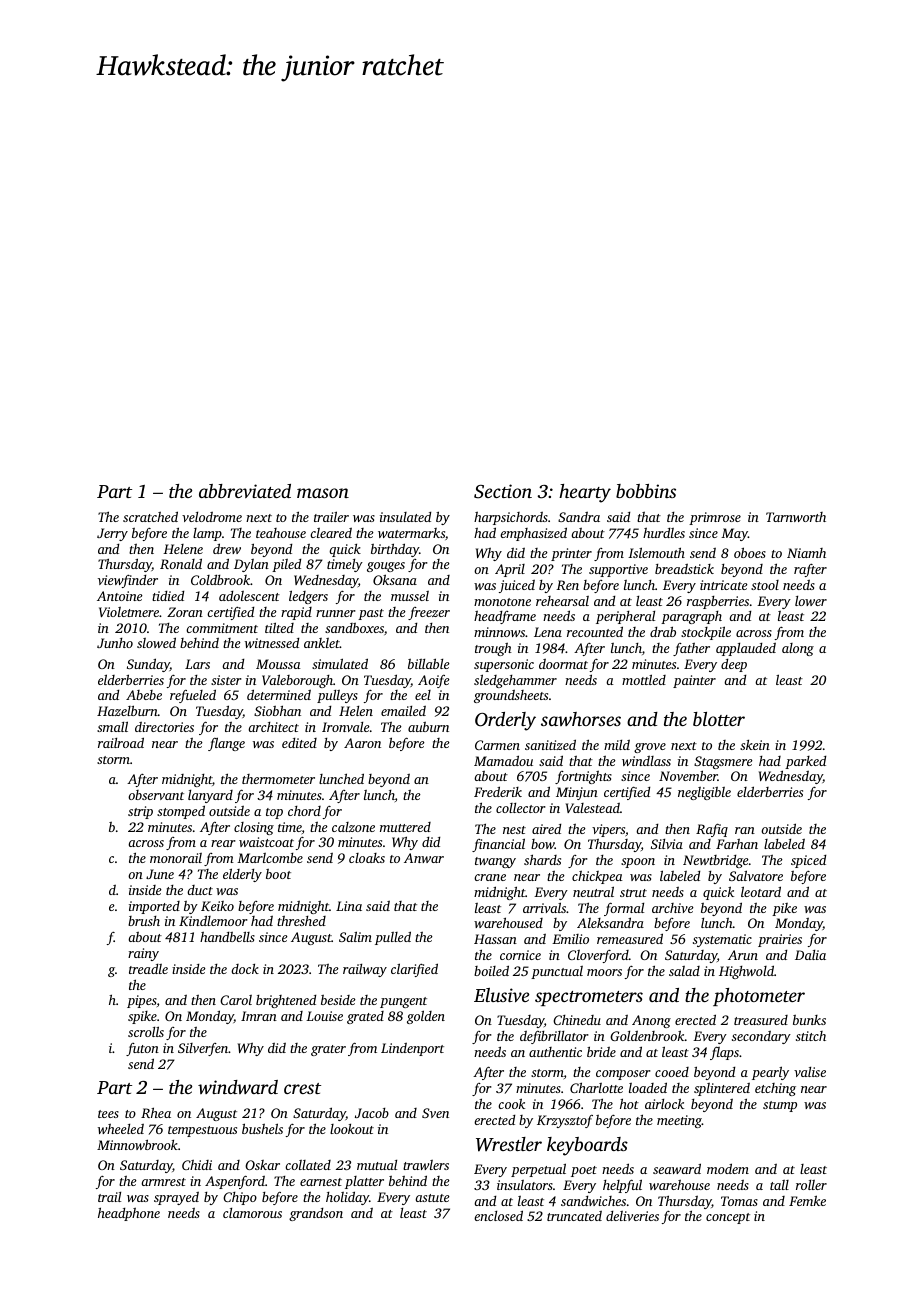 This document has width=924, height=1308. Describe the element at coordinates (148, 665) in the document. I see `Sunday` at that location.
